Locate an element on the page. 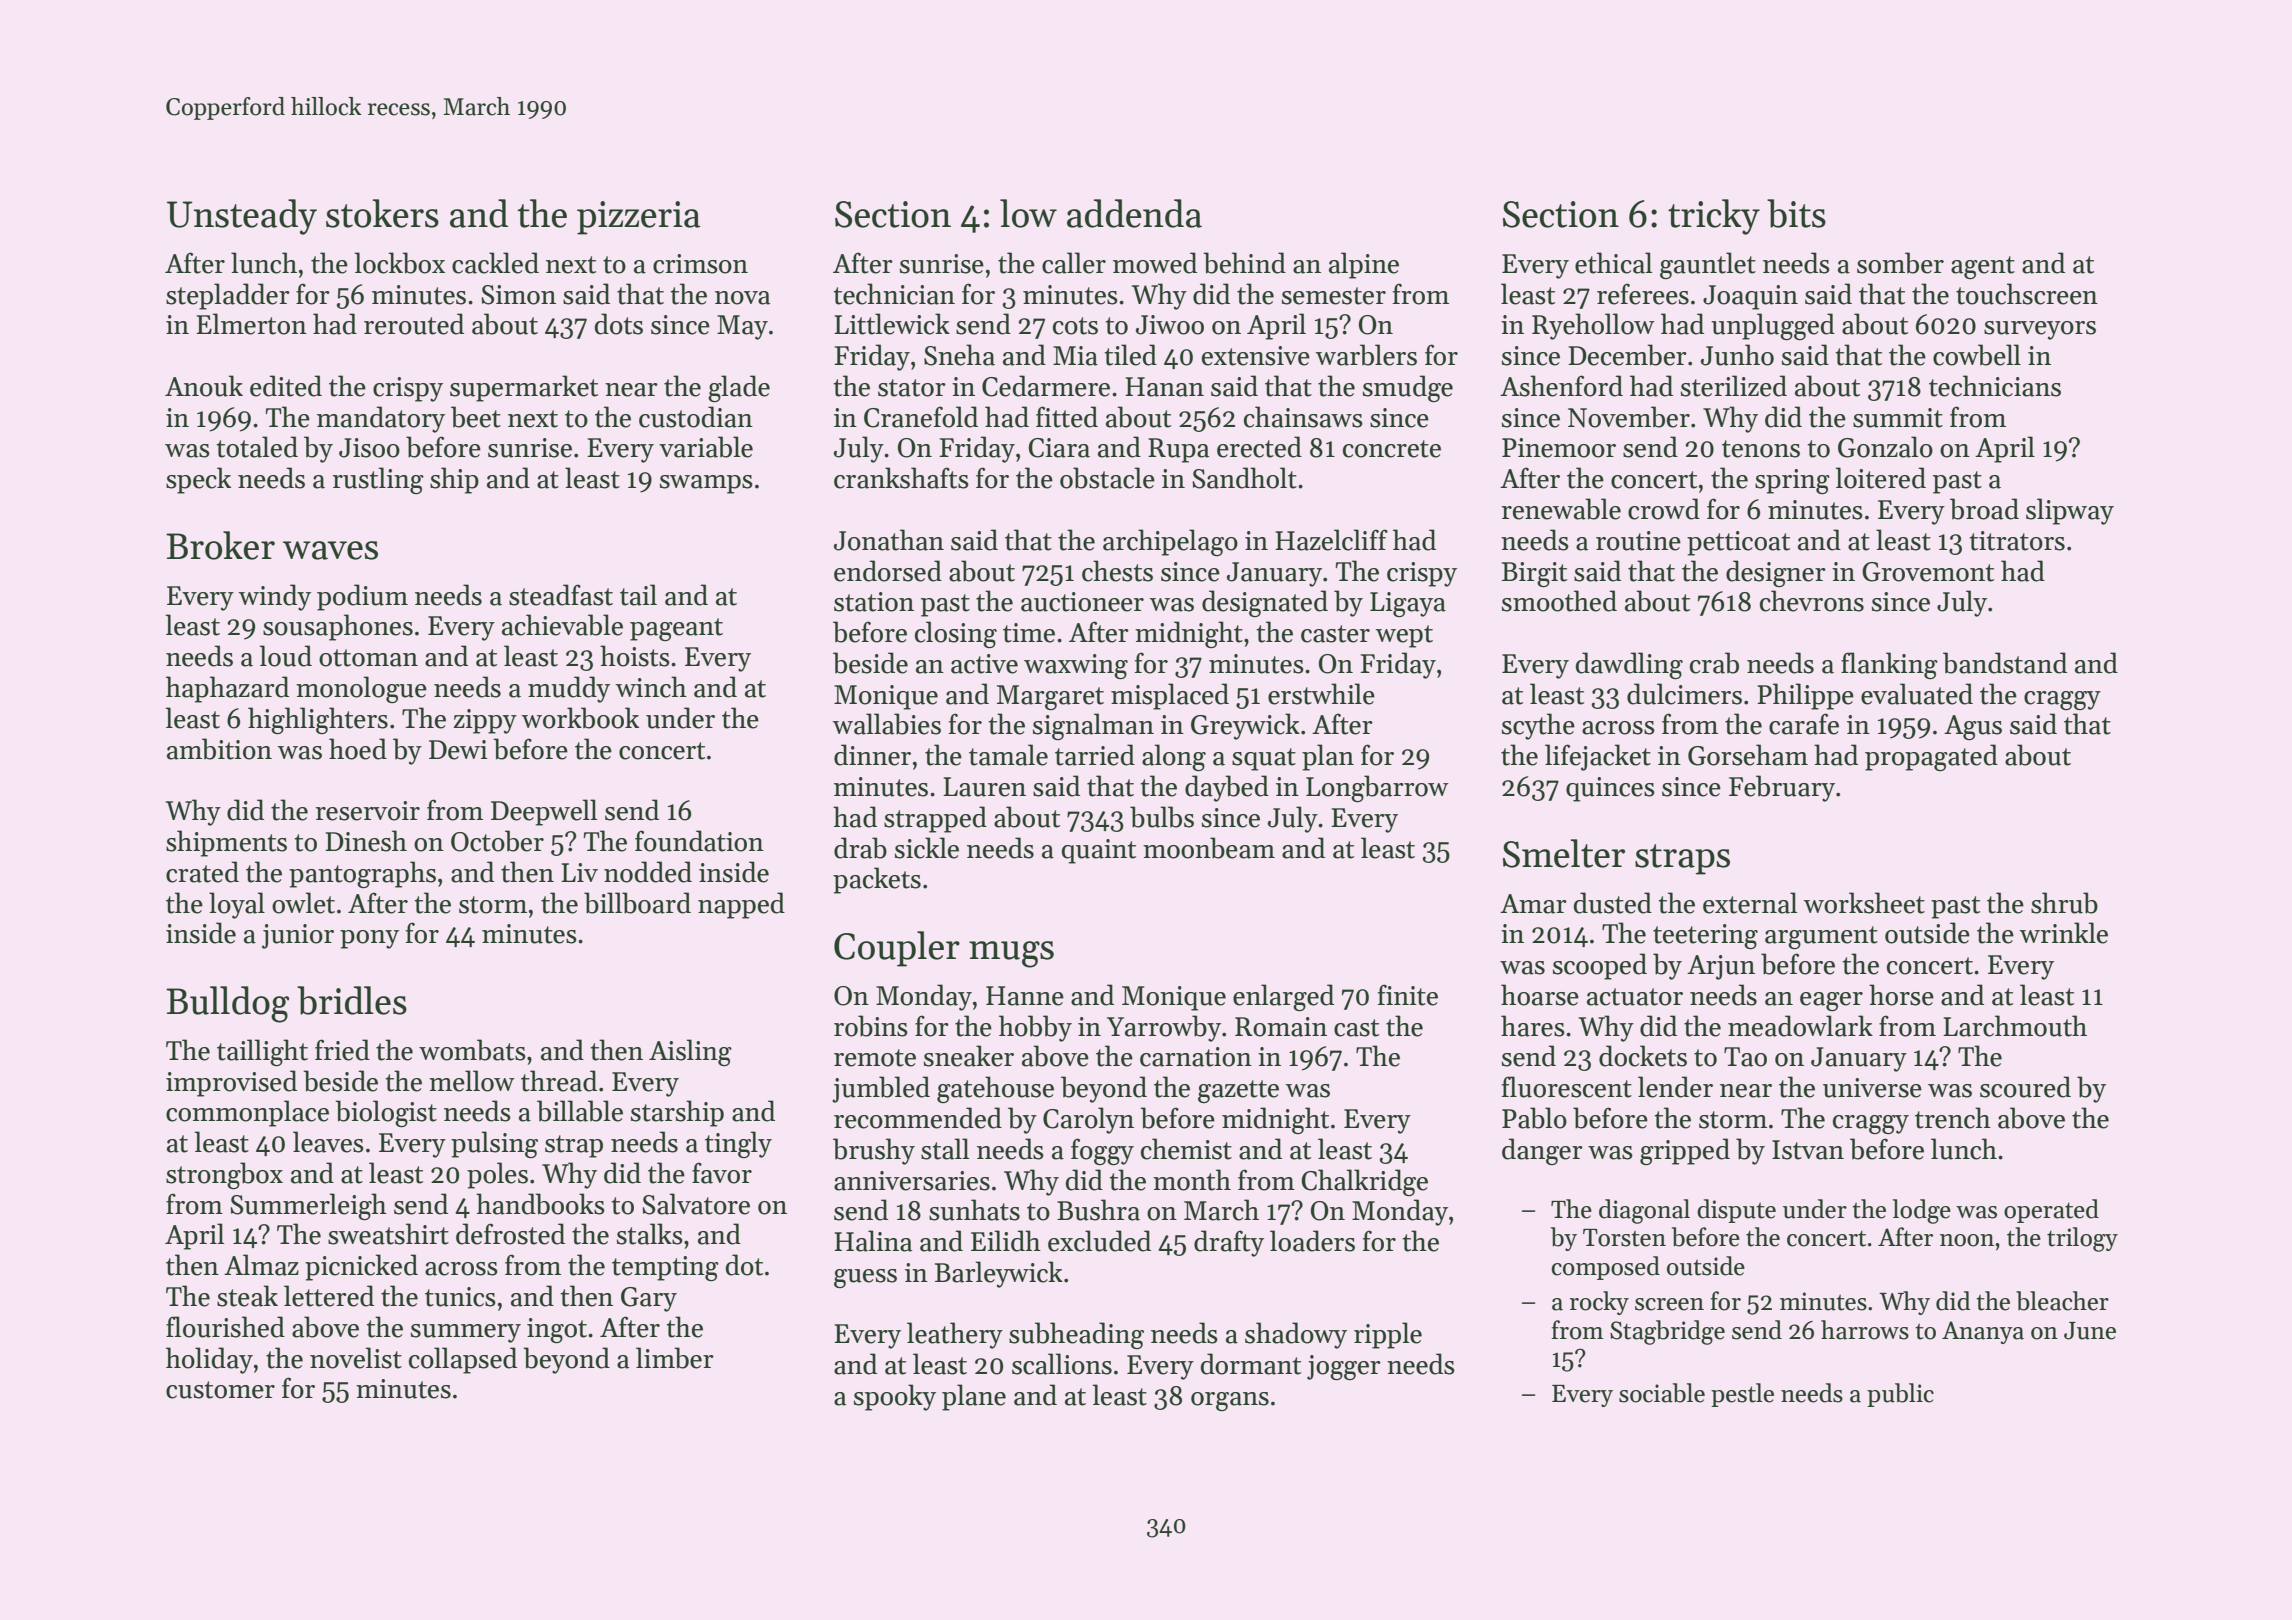 This image has height=1620, width=2292. Unsteady is located at coordinates (242, 217).
